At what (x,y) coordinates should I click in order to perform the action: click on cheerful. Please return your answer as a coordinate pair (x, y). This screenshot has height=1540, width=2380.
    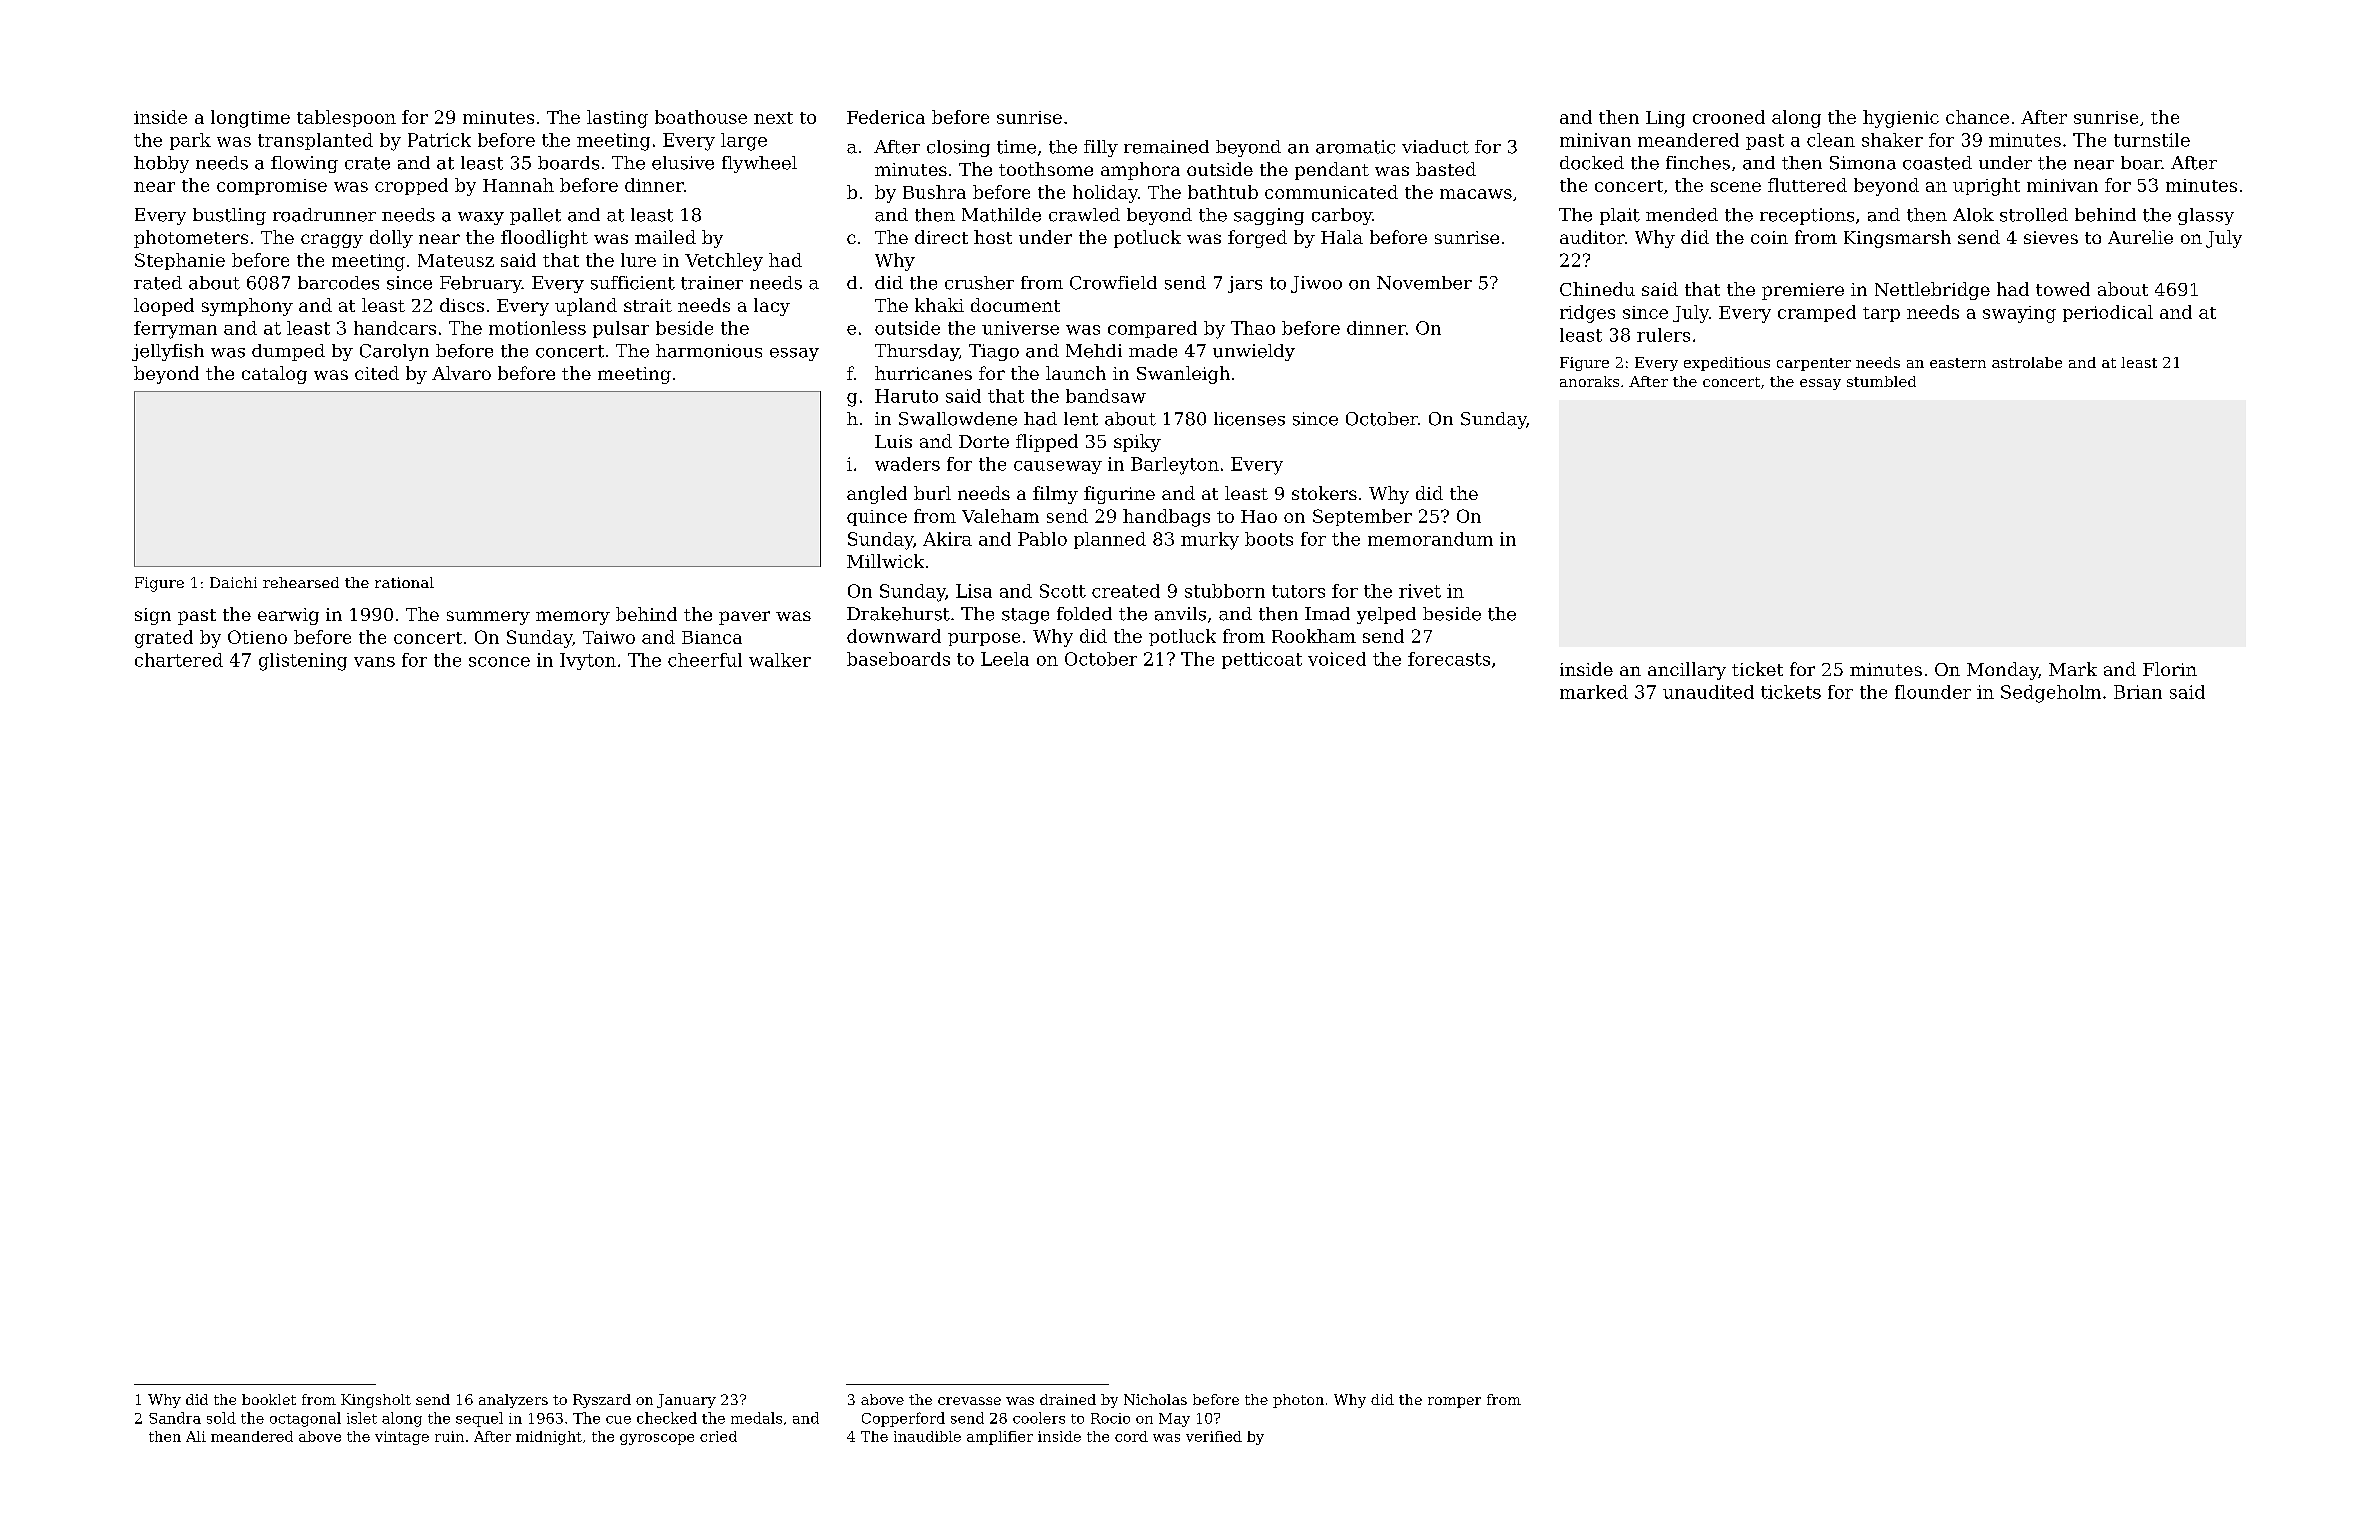
    Looking at the image, I should click on (705, 660).
